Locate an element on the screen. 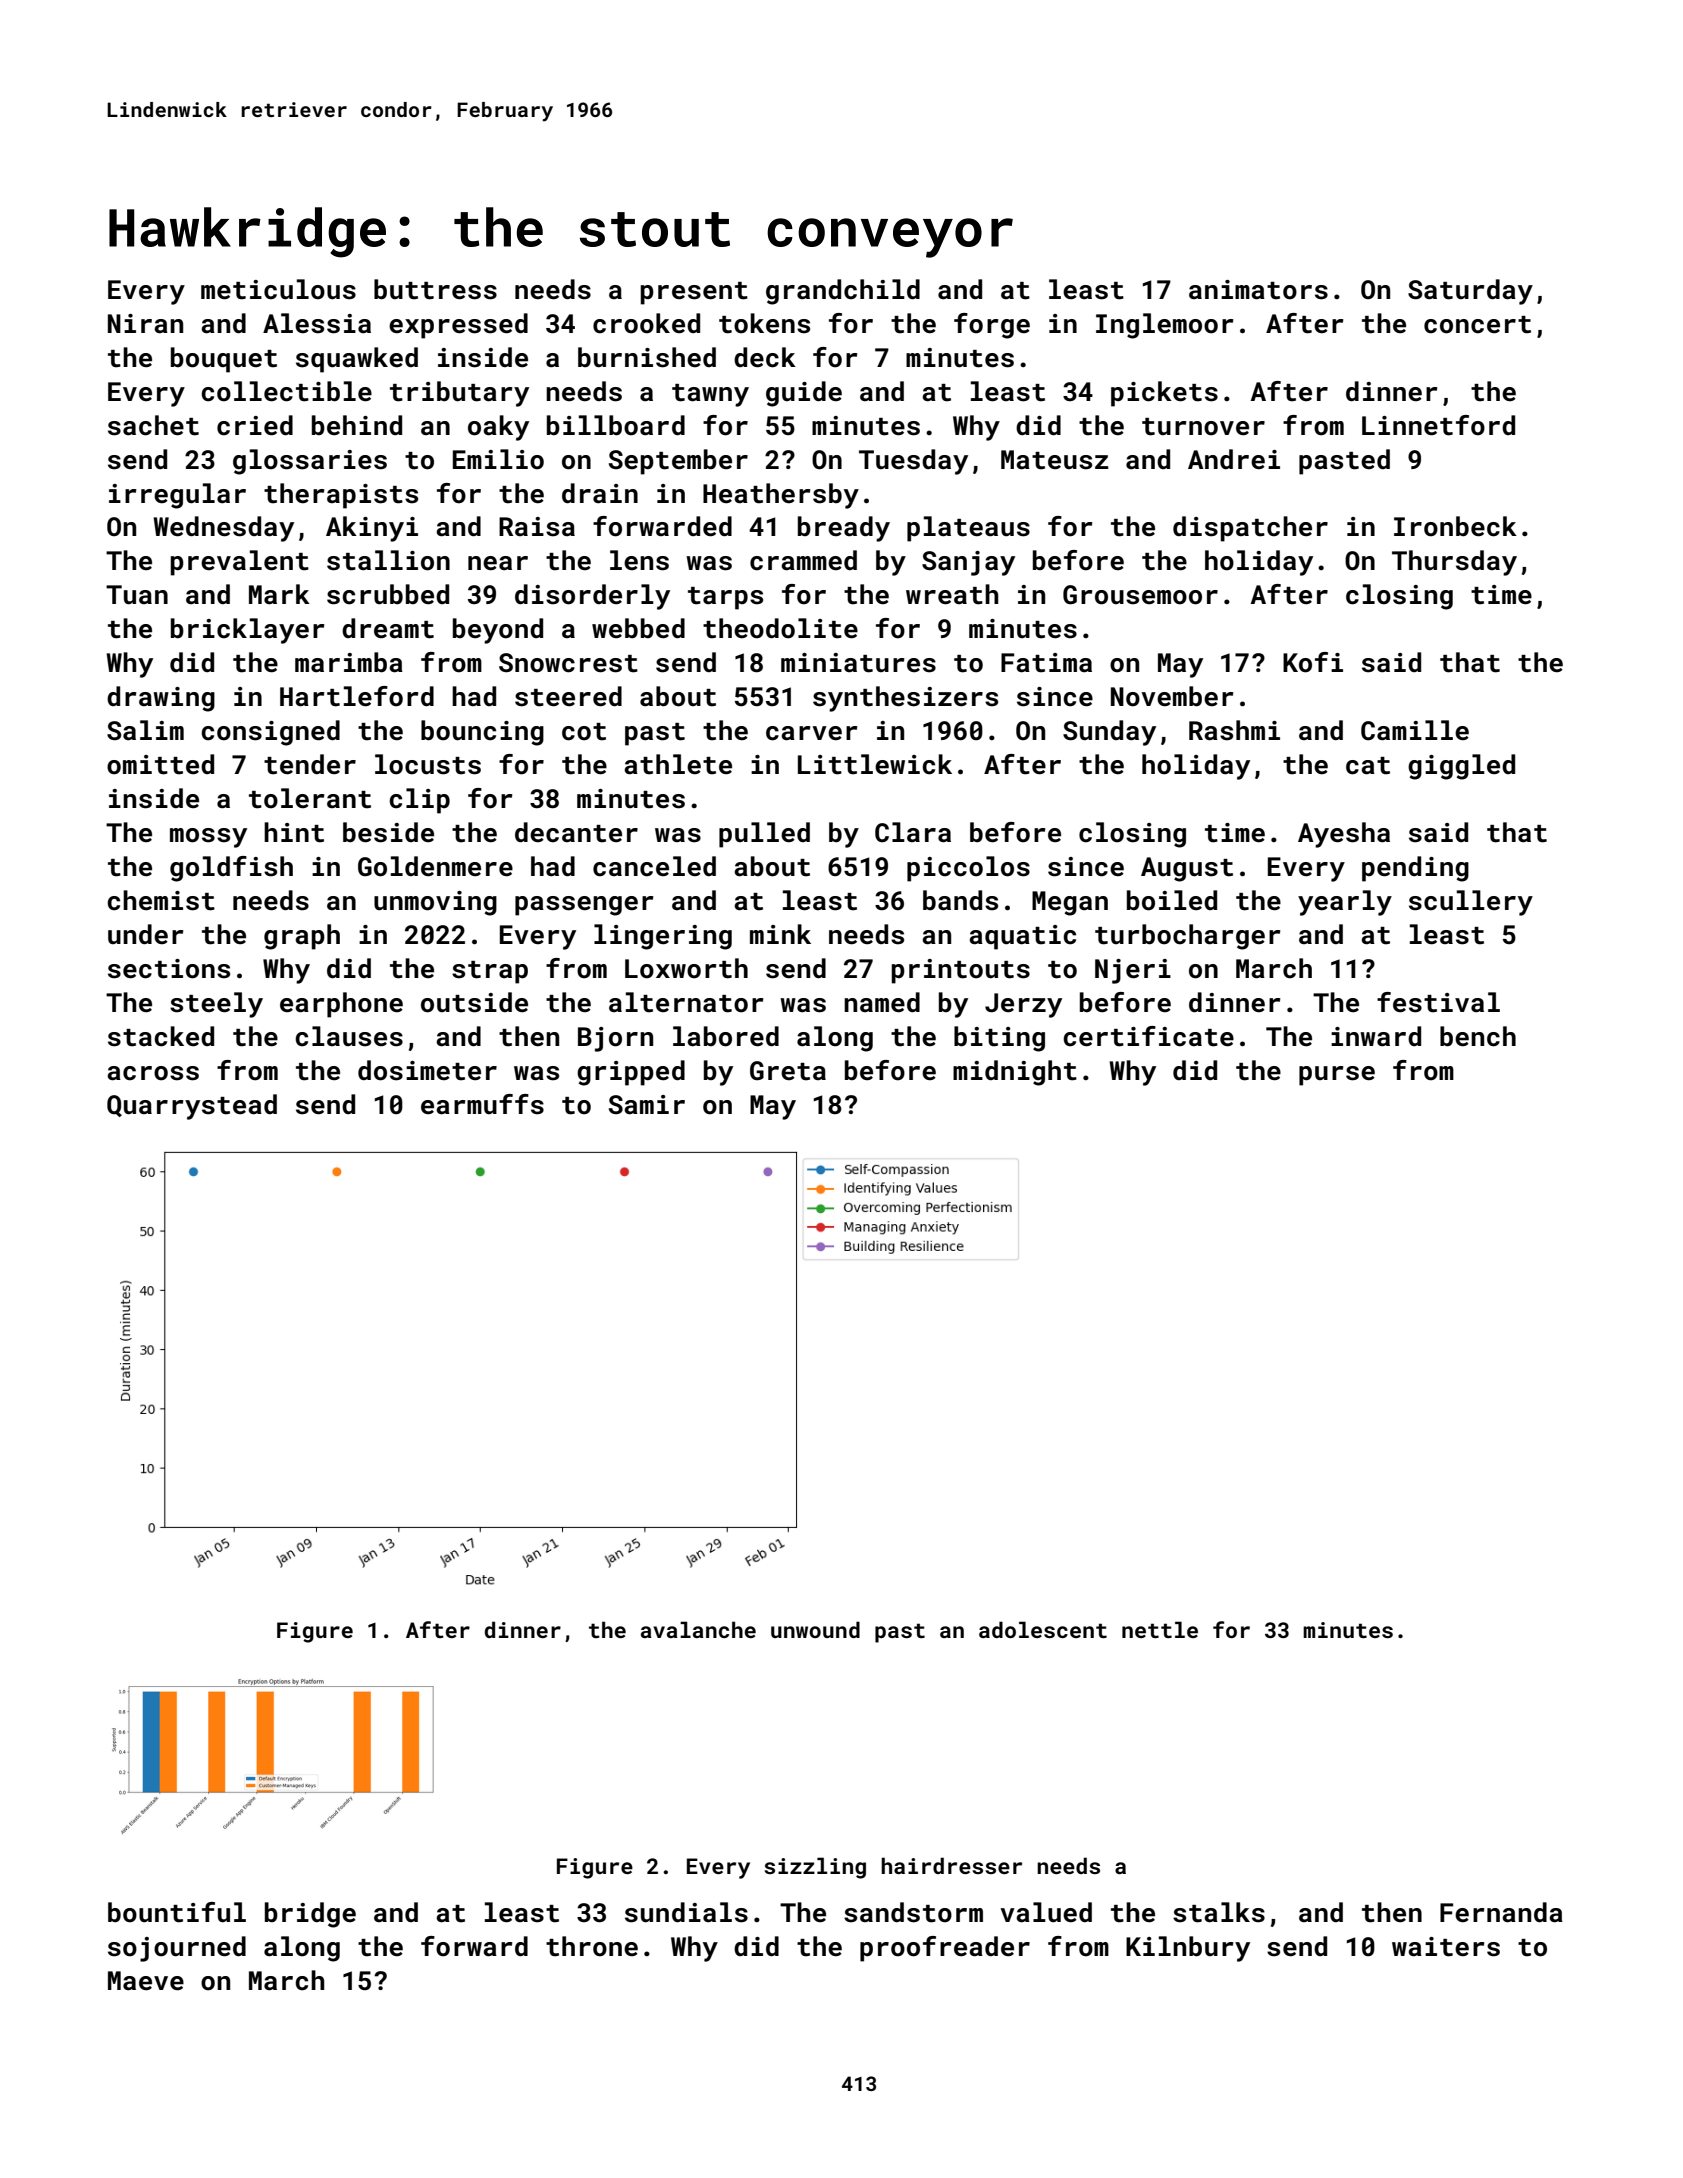  purse is located at coordinates (1337, 1076).
